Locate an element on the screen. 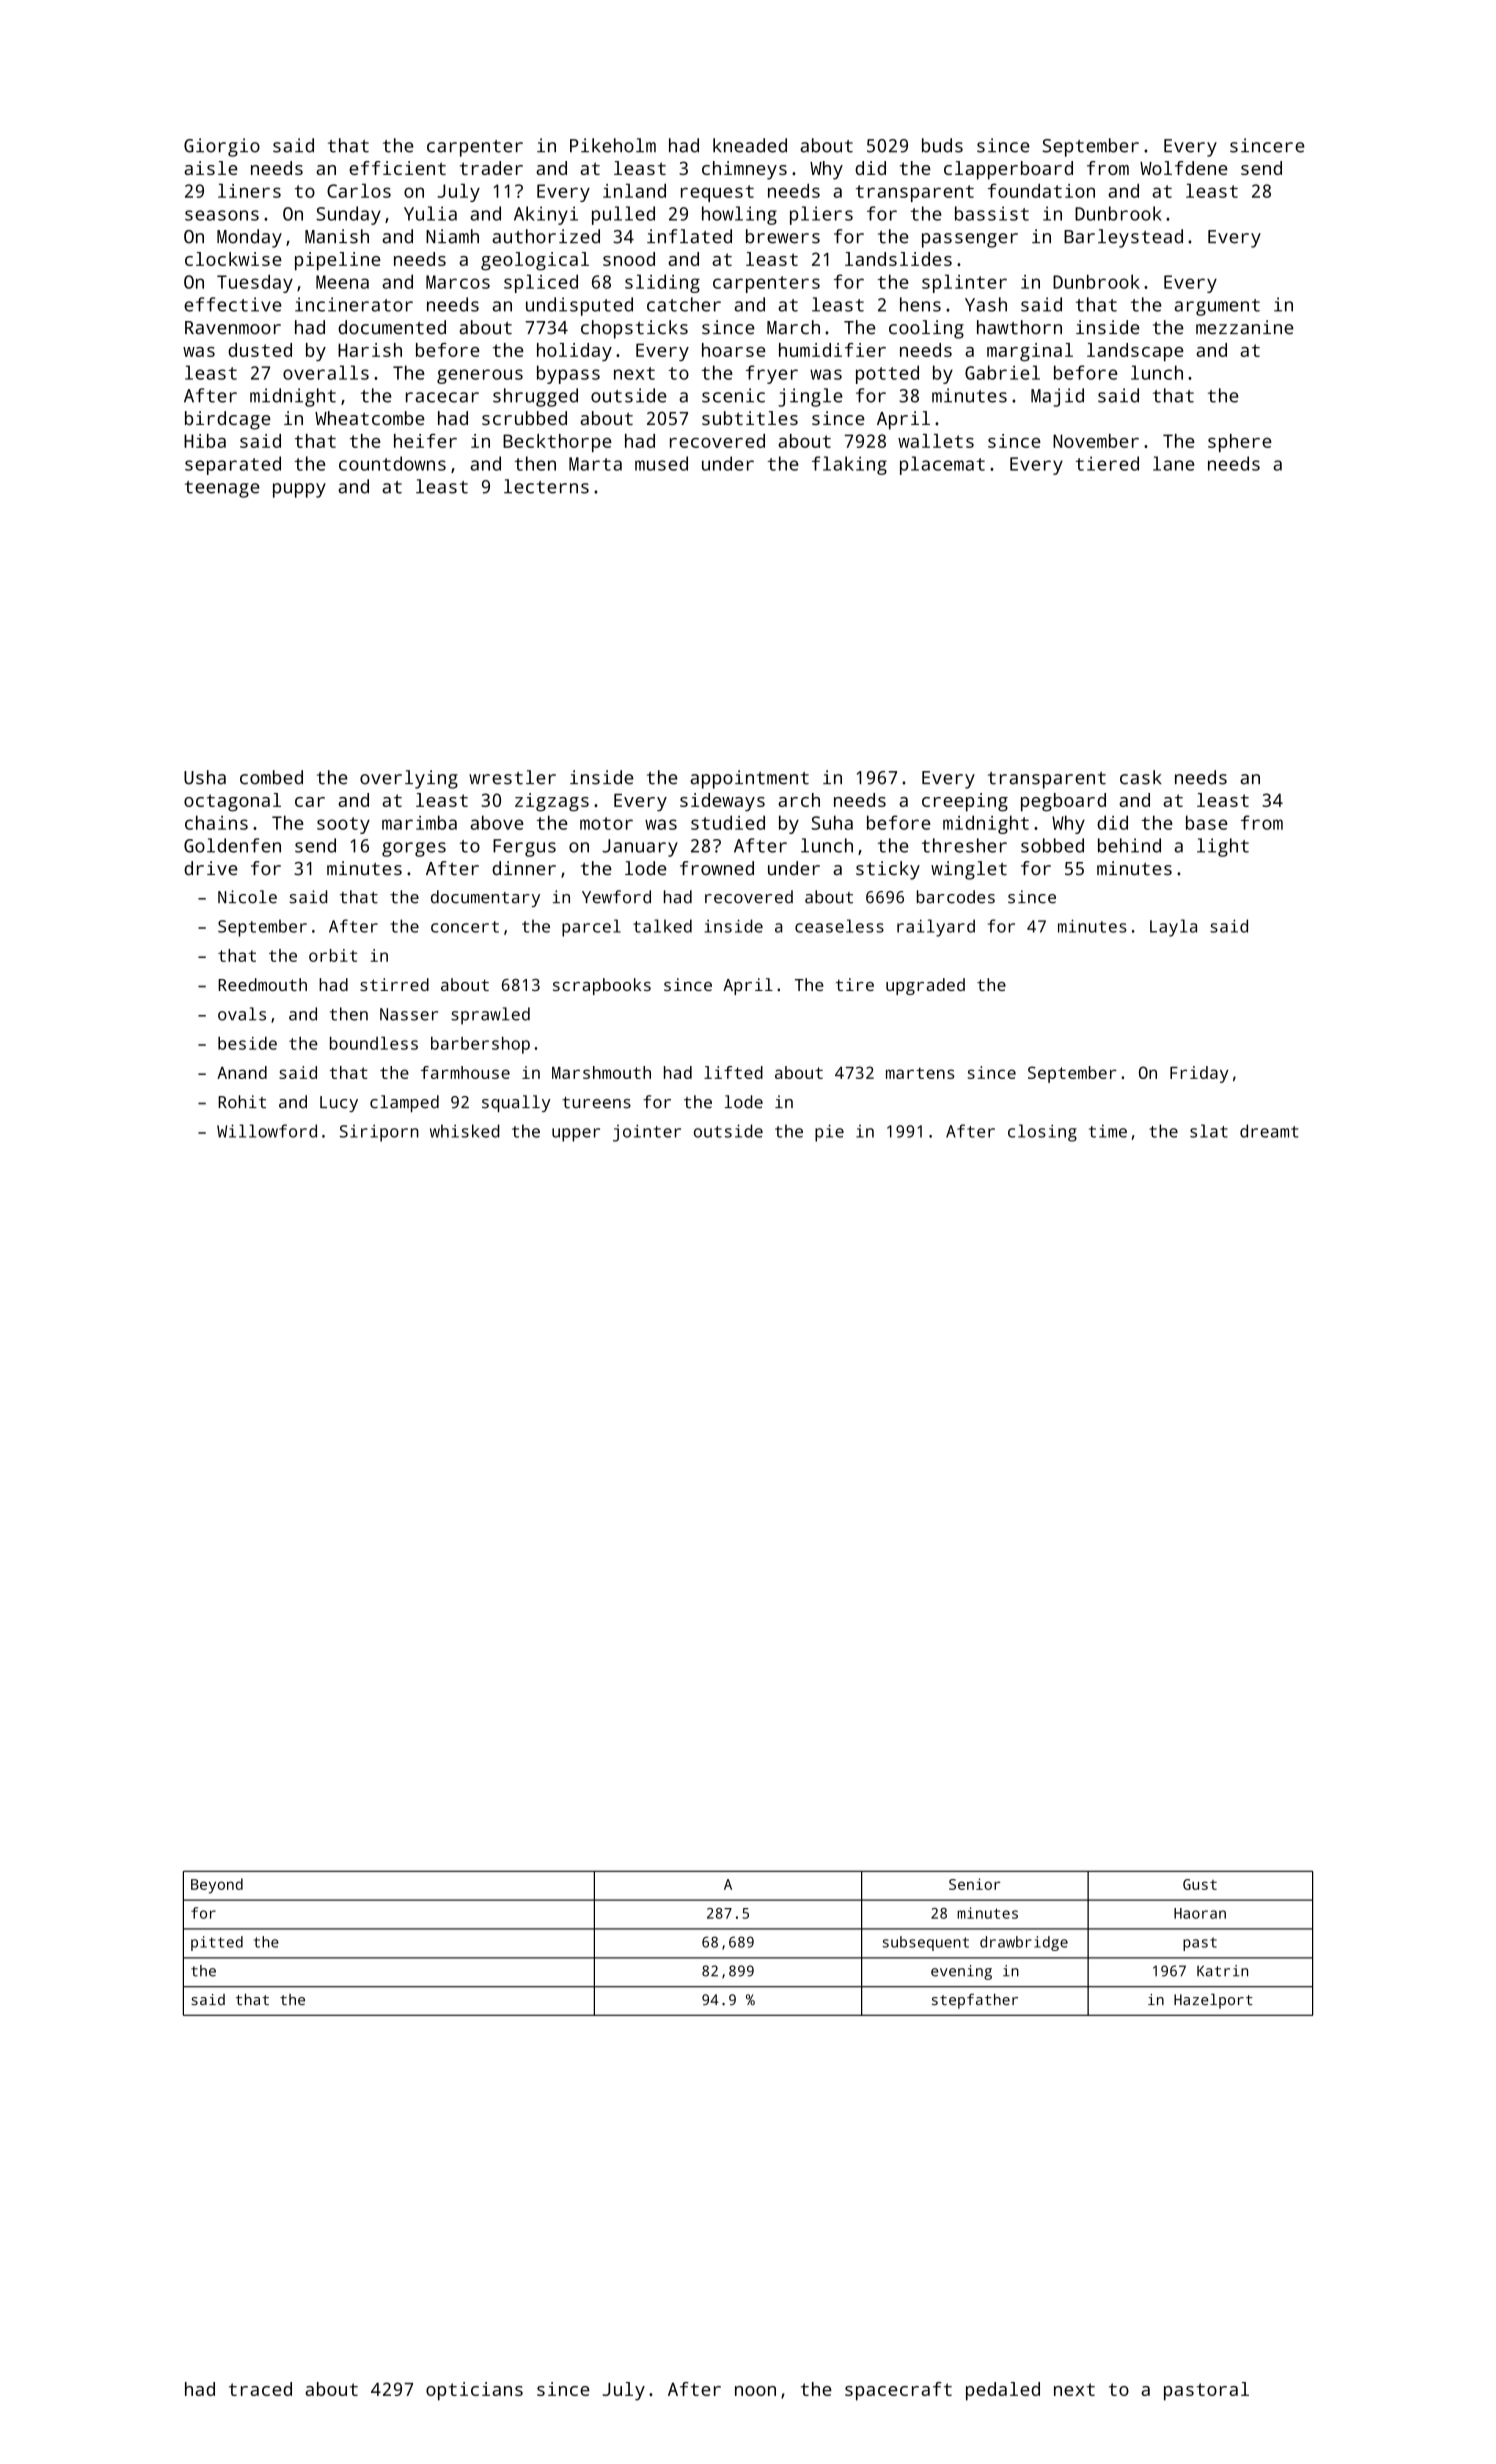 The image size is (1496, 2464). studied is located at coordinates (728, 822).
